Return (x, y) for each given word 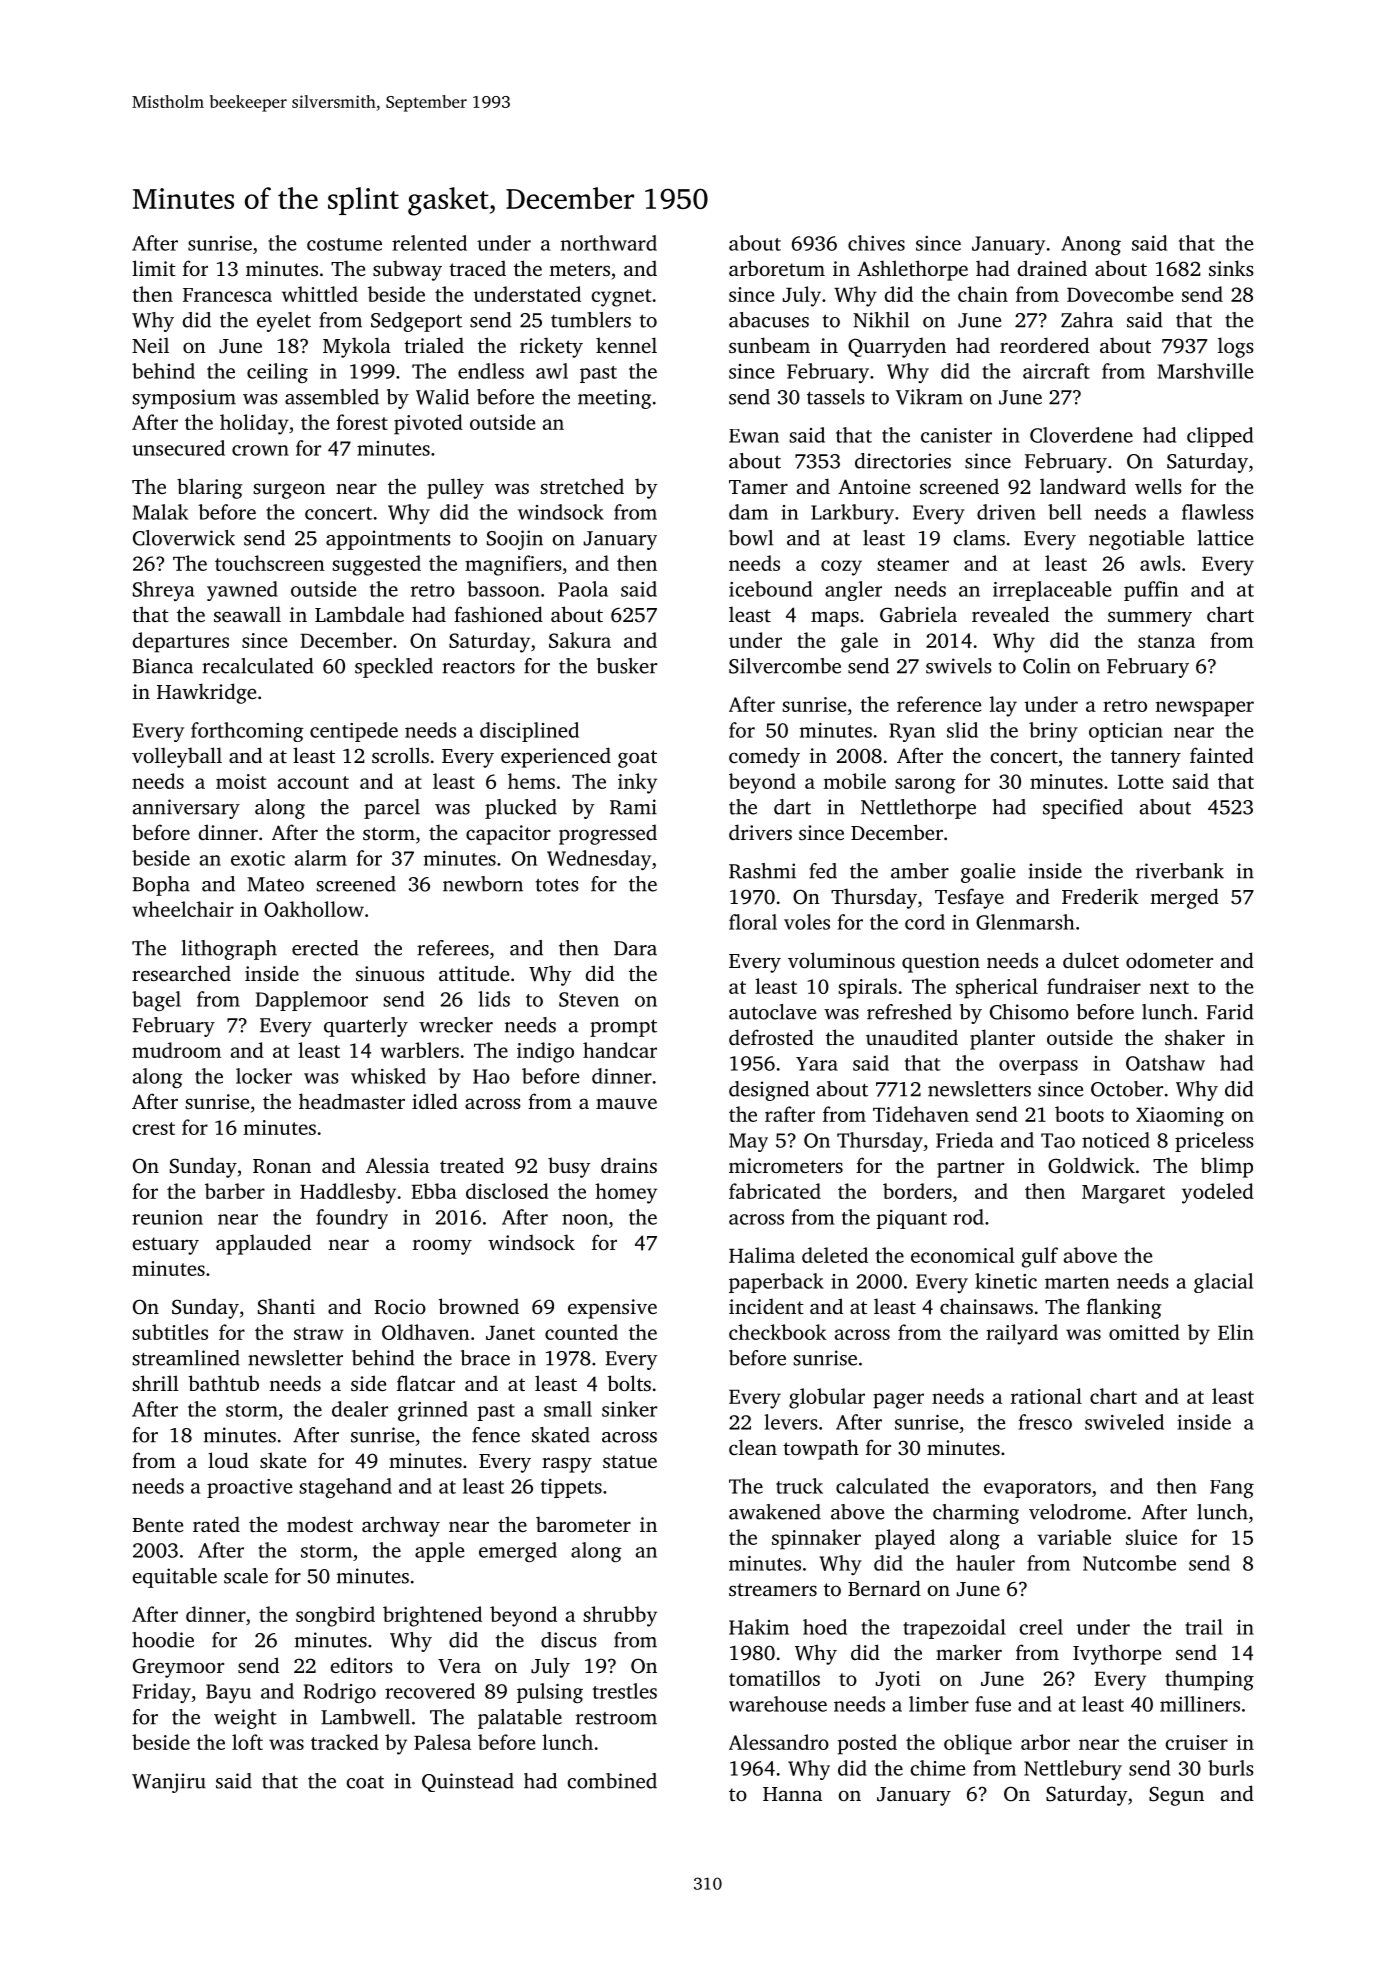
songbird (335, 1616)
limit (154, 268)
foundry (352, 1219)
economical (963, 1255)
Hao (491, 1076)
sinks (1231, 268)
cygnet (621, 298)
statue (630, 1461)
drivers (760, 832)
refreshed (909, 1012)
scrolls (400, 755)
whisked (388, 1076)
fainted (1222, 755)
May (748, 1142)
